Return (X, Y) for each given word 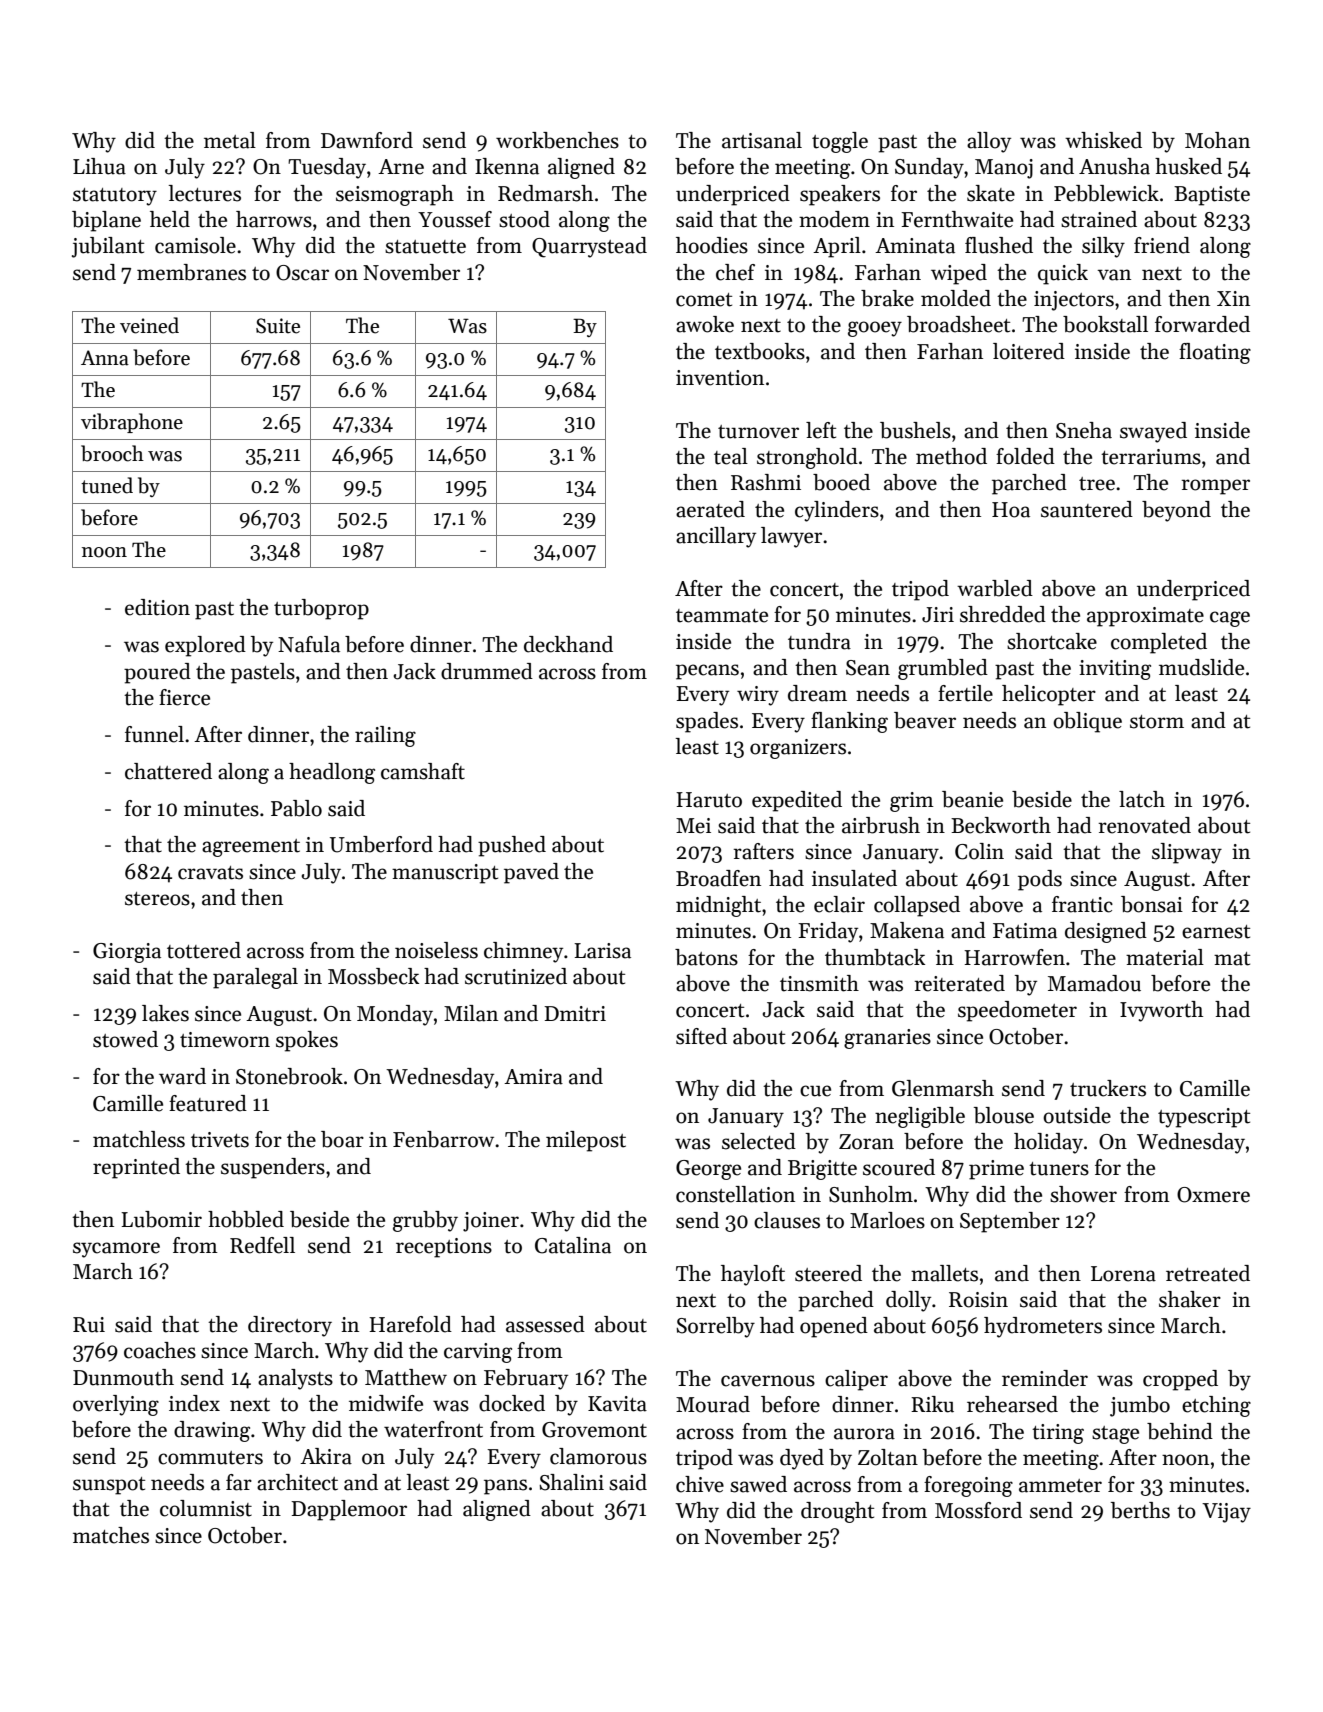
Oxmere (1213, 1195)
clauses (787, 1220)
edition (157, 607)
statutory (115, 197)
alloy (989, 142)
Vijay (1226, 1513)
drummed (487, 671)
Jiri (938, 615)
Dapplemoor (349, 1510)
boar (342, 1139)
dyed (802, 1459)
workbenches (557, 140)
